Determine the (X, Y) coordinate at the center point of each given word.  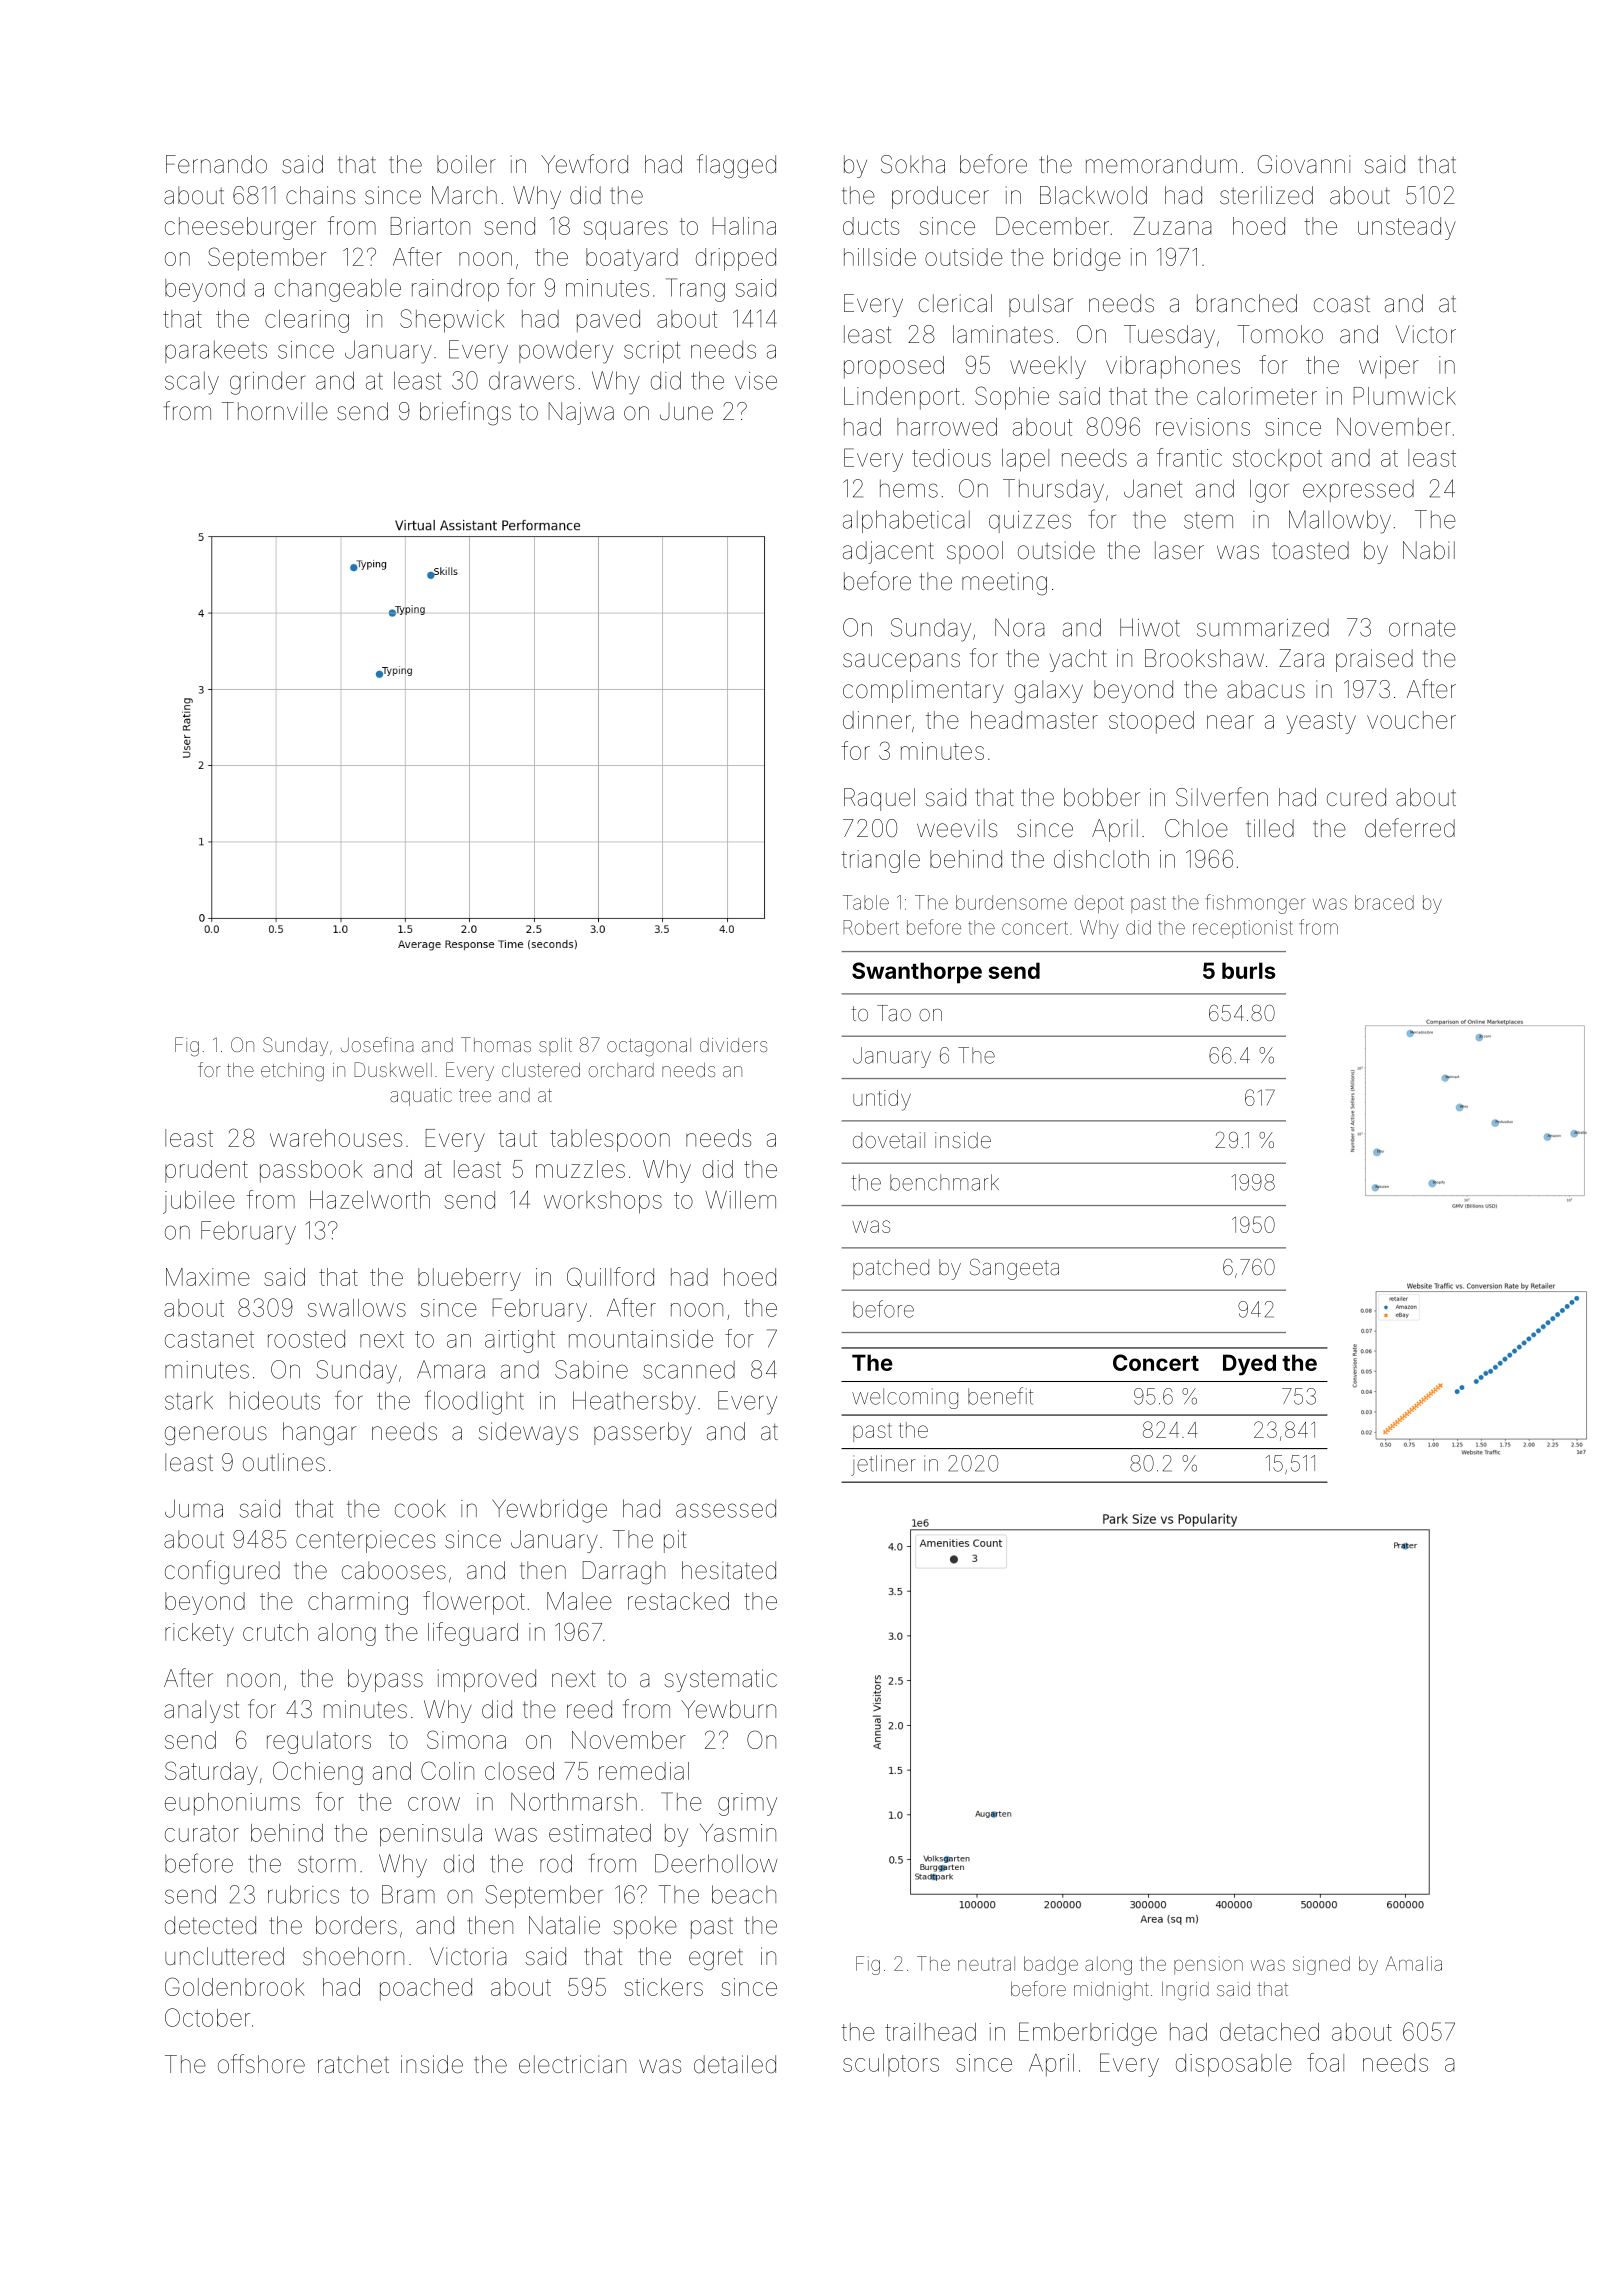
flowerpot (474, 1603)
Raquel (879, 799)
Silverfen (1222, 797)
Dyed (1249, 1365)
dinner (877, 720)
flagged (736, 166)
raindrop (455, 290)
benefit (1000, 1396)
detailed (735, 2064)
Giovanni (1304, 164)
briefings (465, 413)
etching (292, 1072)
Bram (408, 1894)
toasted (1310, 550)
